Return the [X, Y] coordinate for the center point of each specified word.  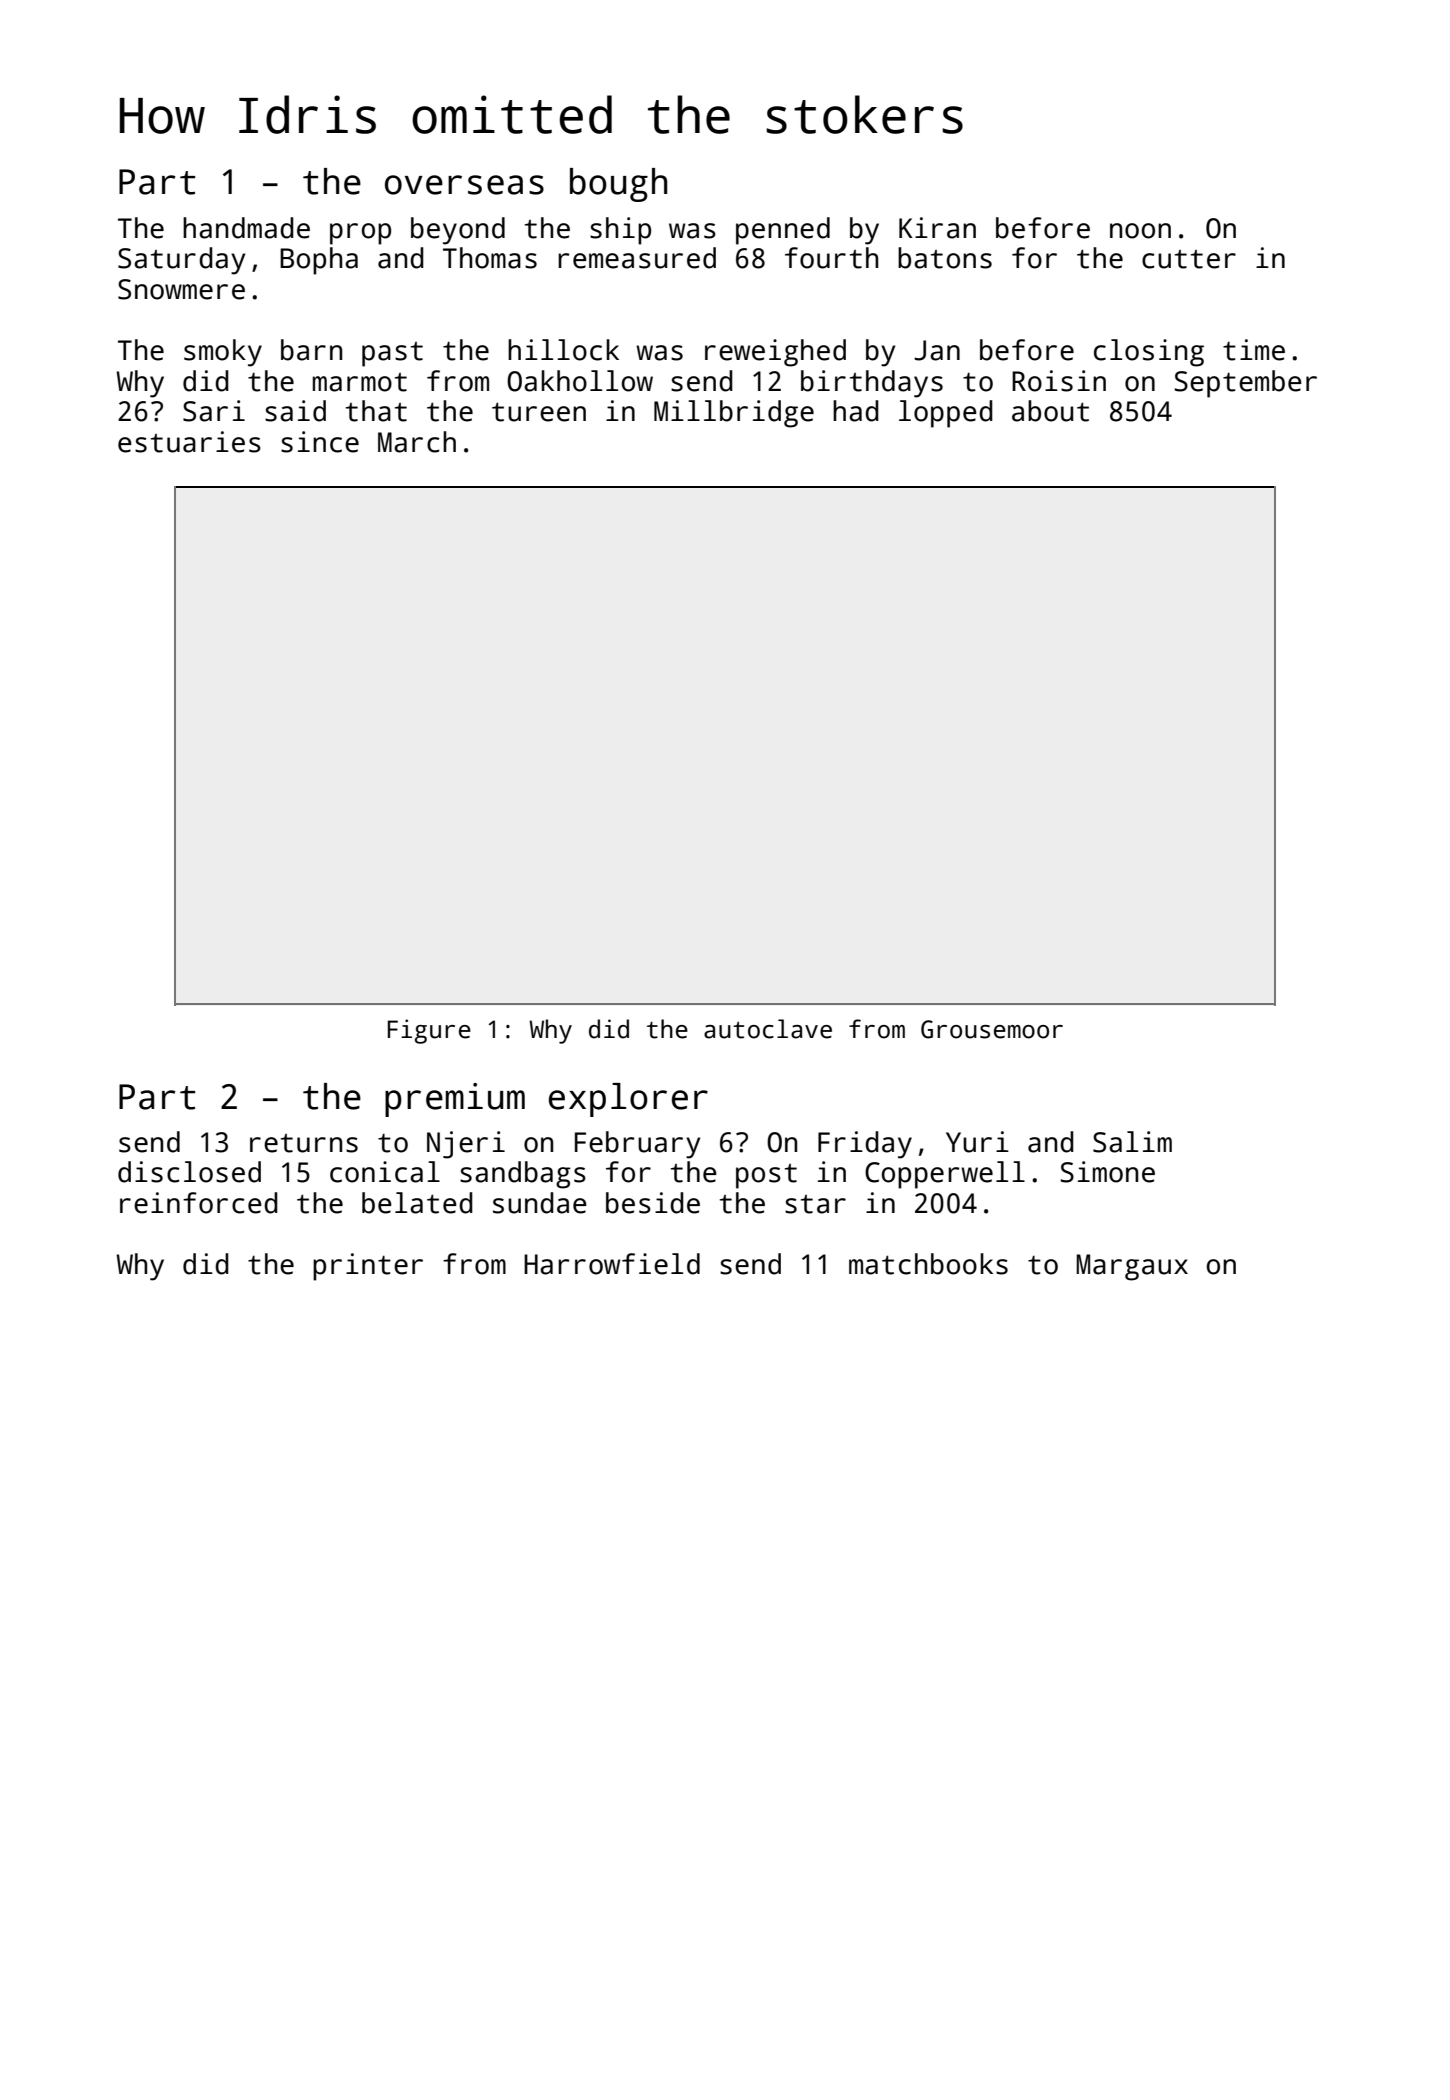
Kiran [937, 228]
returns [304, 1143]
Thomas [490, 258]
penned [783, 231]
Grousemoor [992, 1029]
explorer [628, 1100]
